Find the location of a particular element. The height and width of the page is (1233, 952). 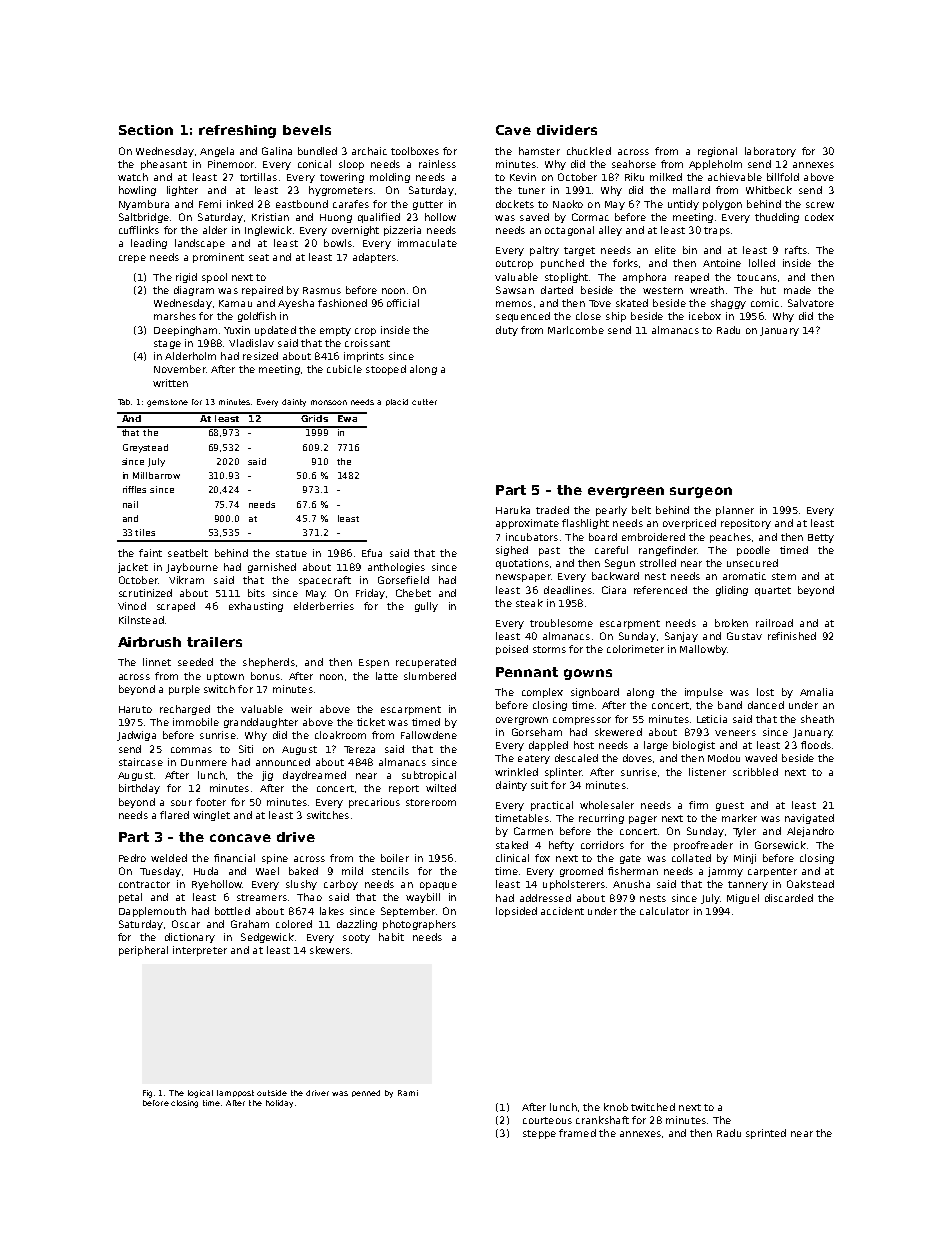

Minji is located at coordinates (745, 859).
